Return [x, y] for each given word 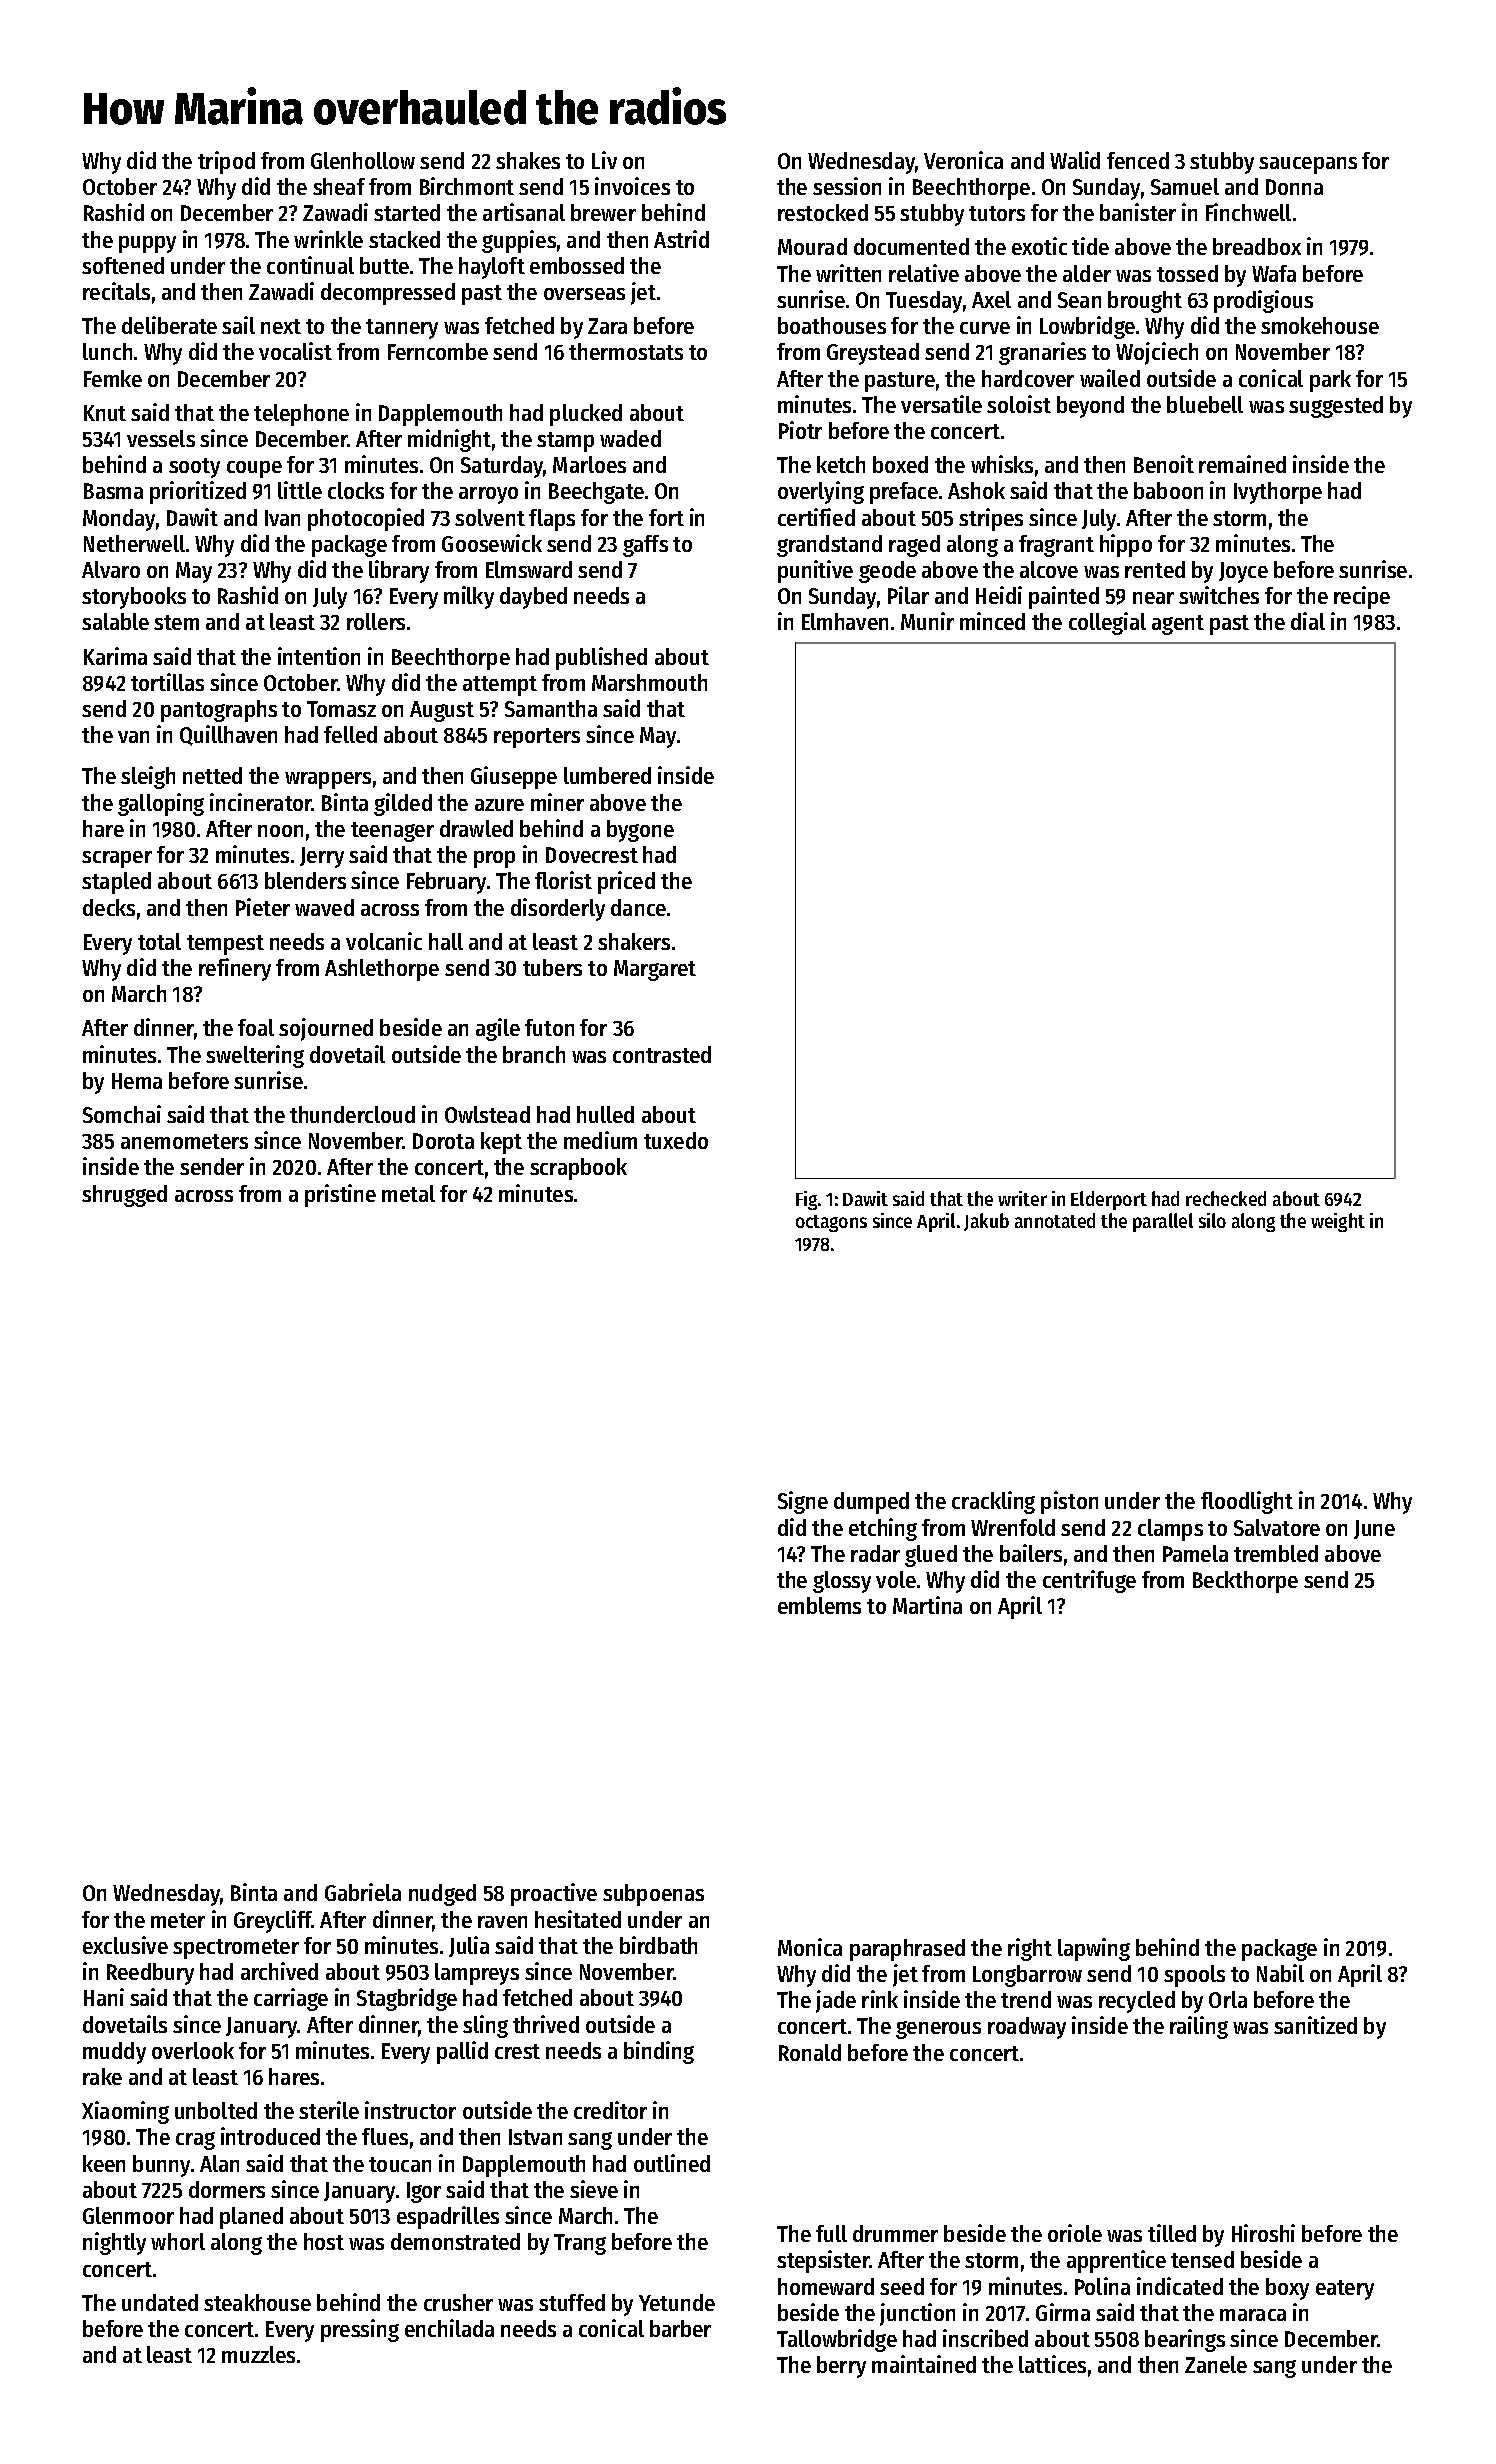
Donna [1294, 187]
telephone [301, 415]
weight [1338, 1222]
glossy [842, 1582]
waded [630, 438]
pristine [340, 1195]
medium [600, 1140]
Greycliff [273, 1921]
